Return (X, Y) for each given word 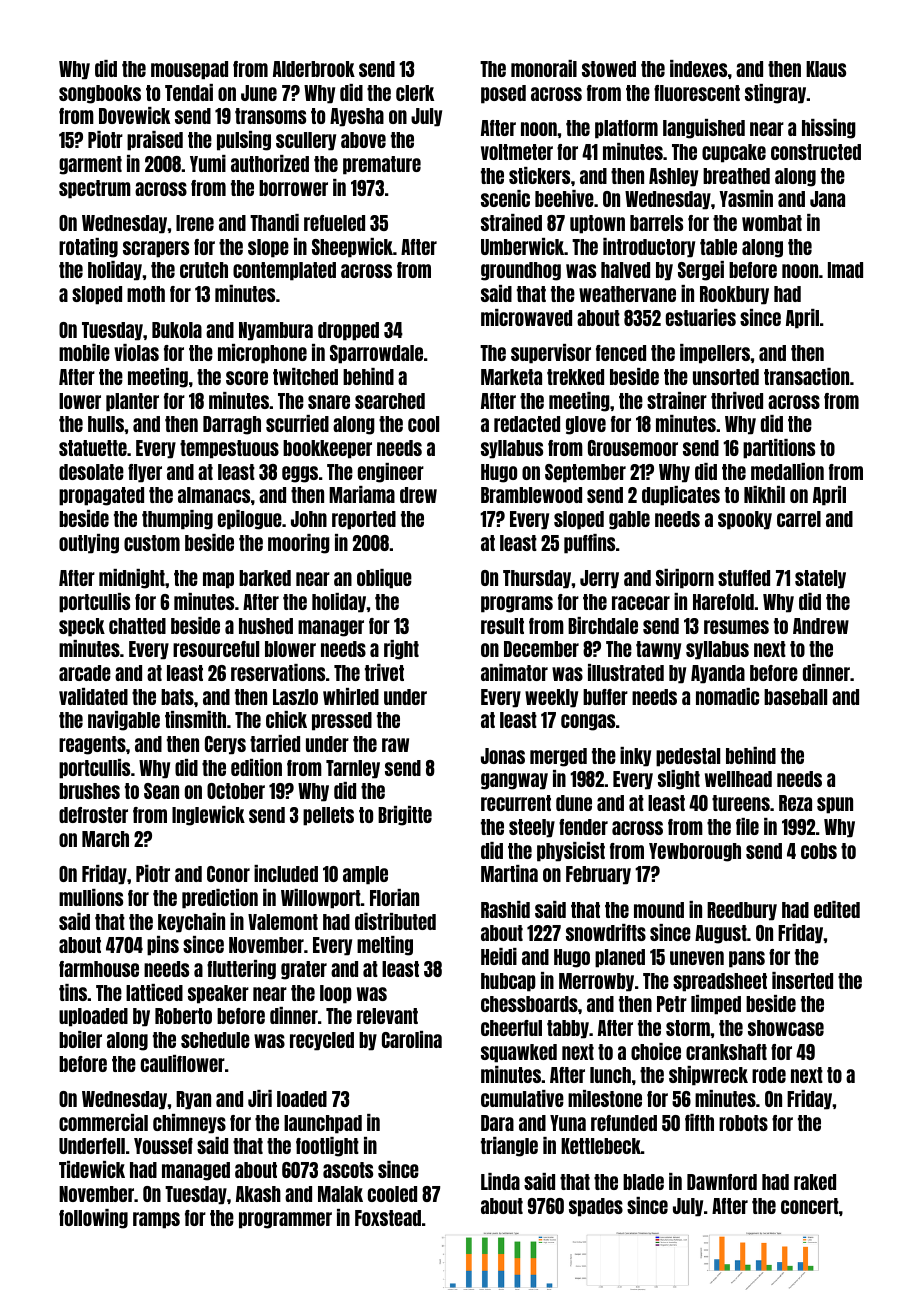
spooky (745, 520)
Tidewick (92, 1169)
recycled (322, 1041)
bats (177, 697)
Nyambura (276, 331)
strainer (677, 400)
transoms (270, 116)
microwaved (526, 317)
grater (304, 970)
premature (382, 165)
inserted (802, 980)
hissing (829, 129)
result (502, 626)
